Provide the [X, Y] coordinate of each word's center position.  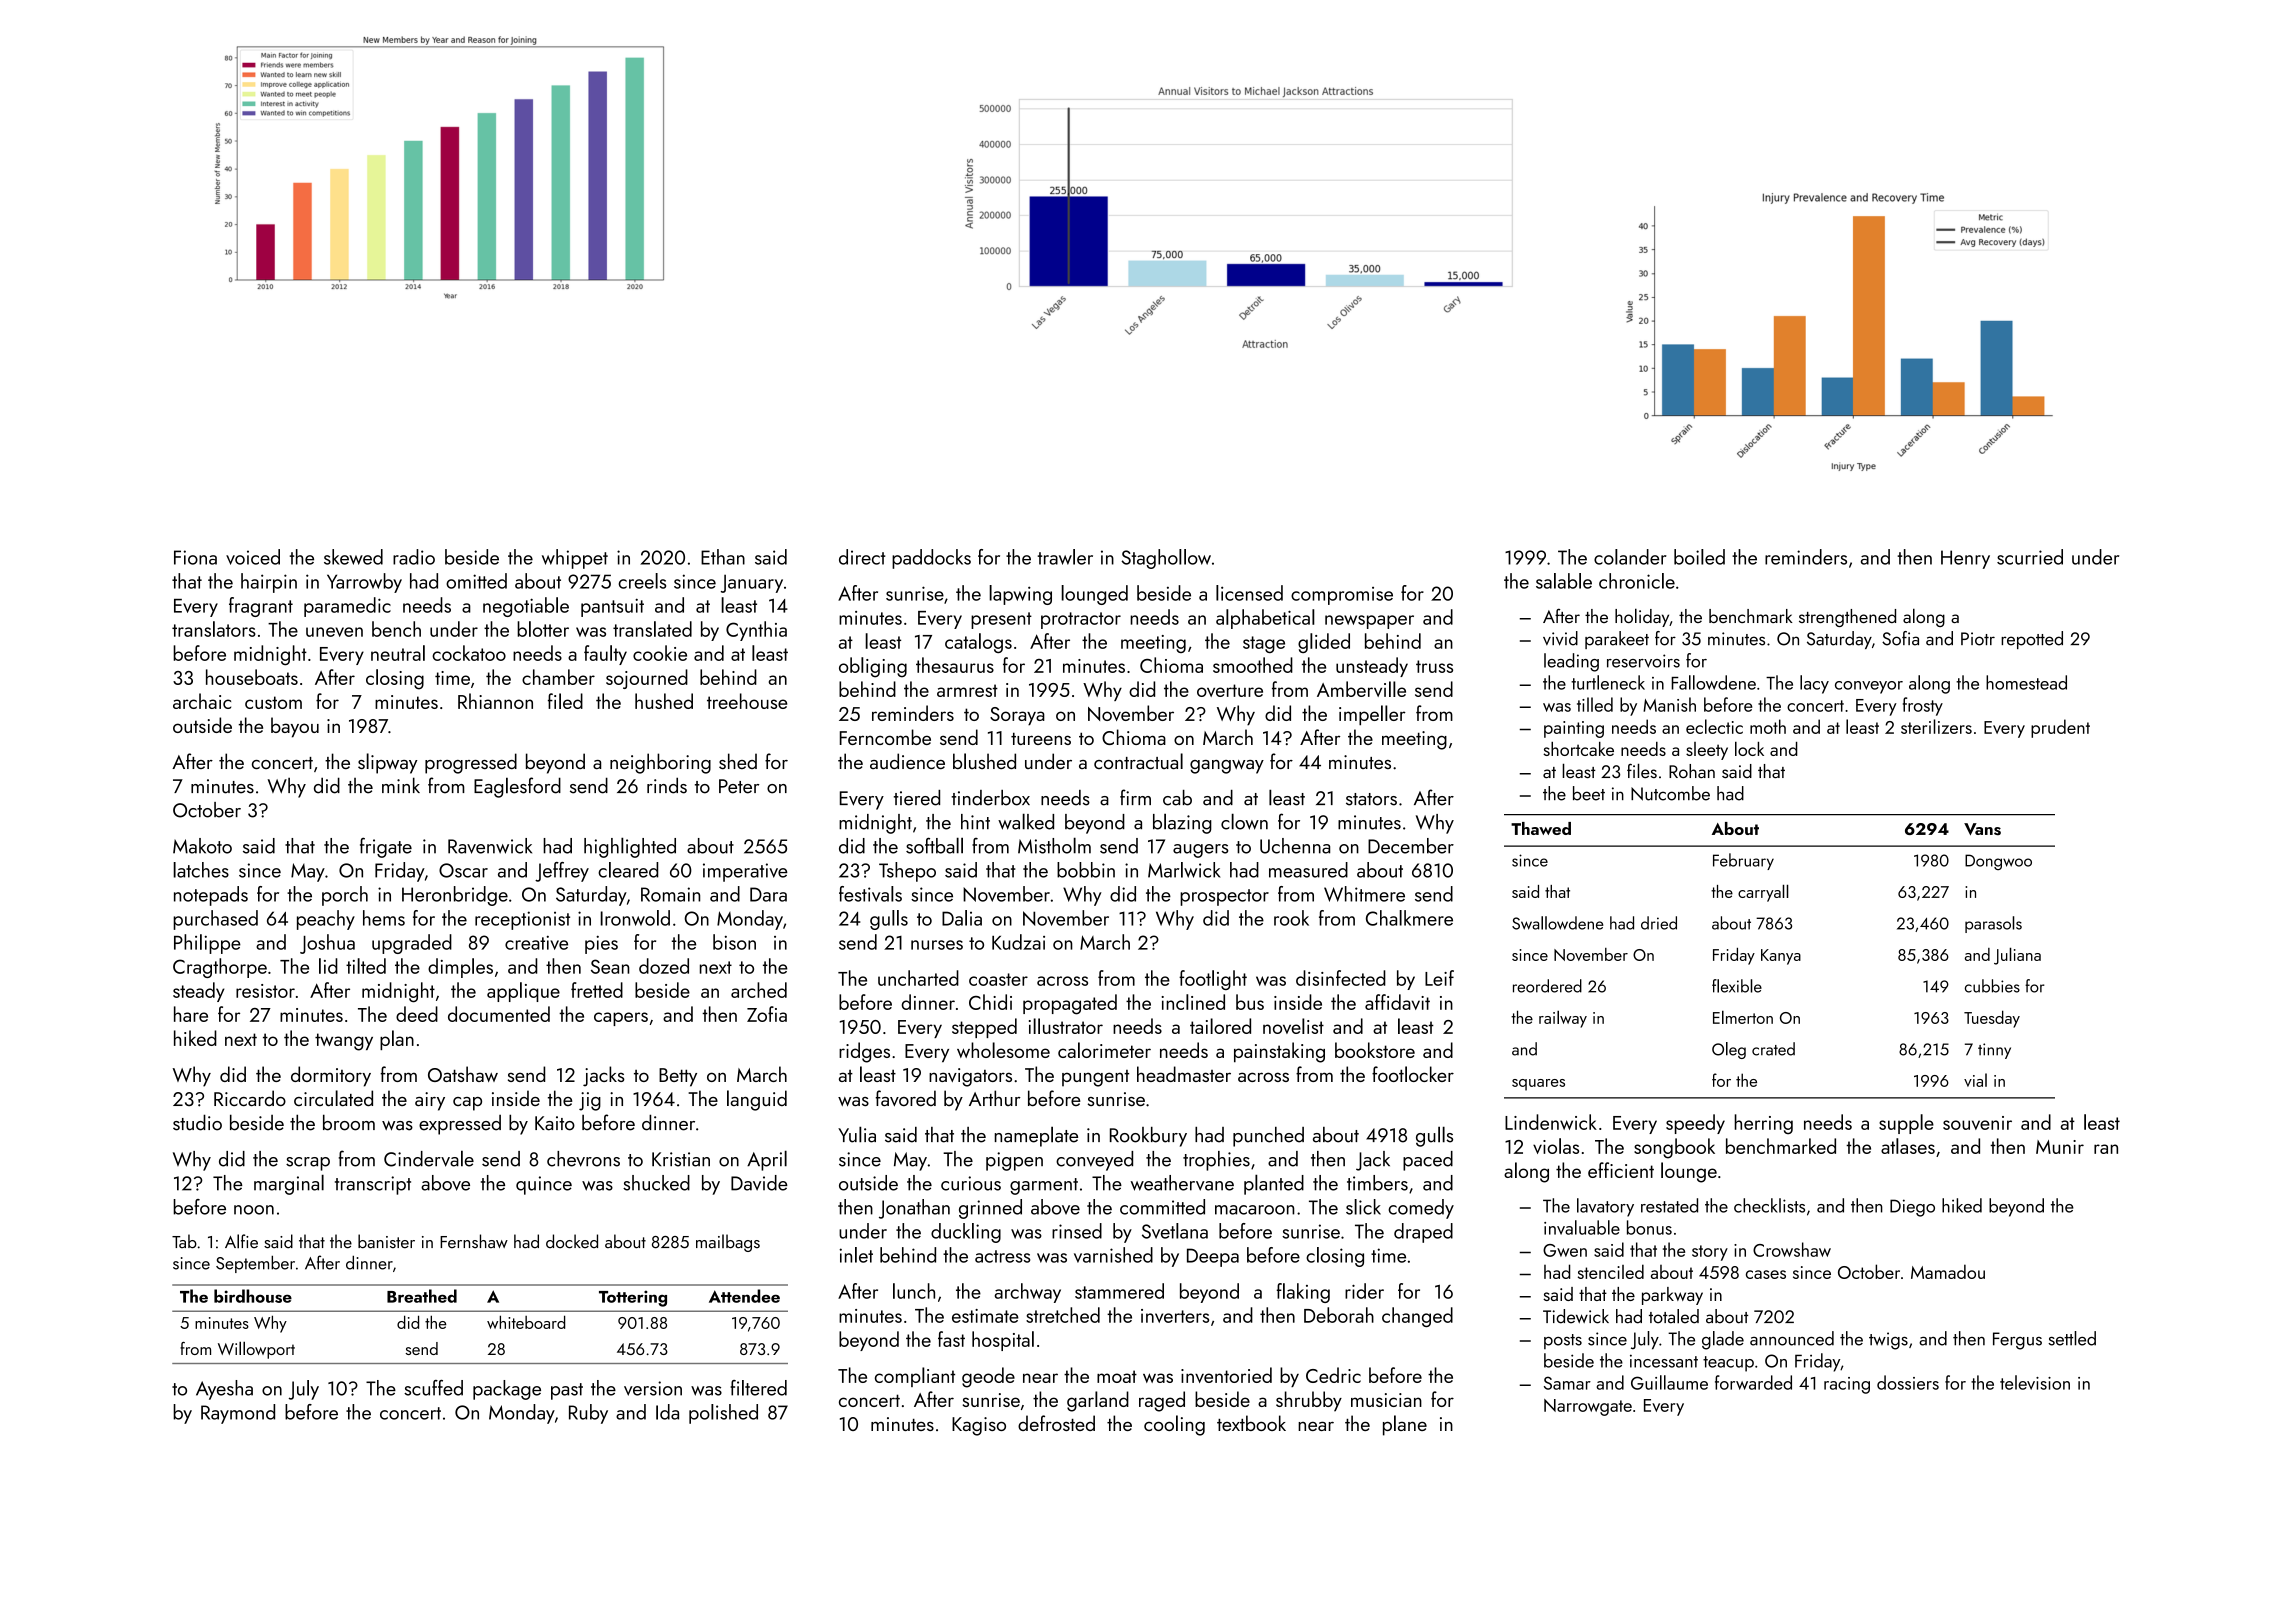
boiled [1699, 557]
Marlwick [1184, 870]
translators [214, 629]
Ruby [588, 1414]
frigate [386, 847]
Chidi [990, 1002]
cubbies [1992, 986]
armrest [967, 690]
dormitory [331, 1076]
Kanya [1781, 957]
